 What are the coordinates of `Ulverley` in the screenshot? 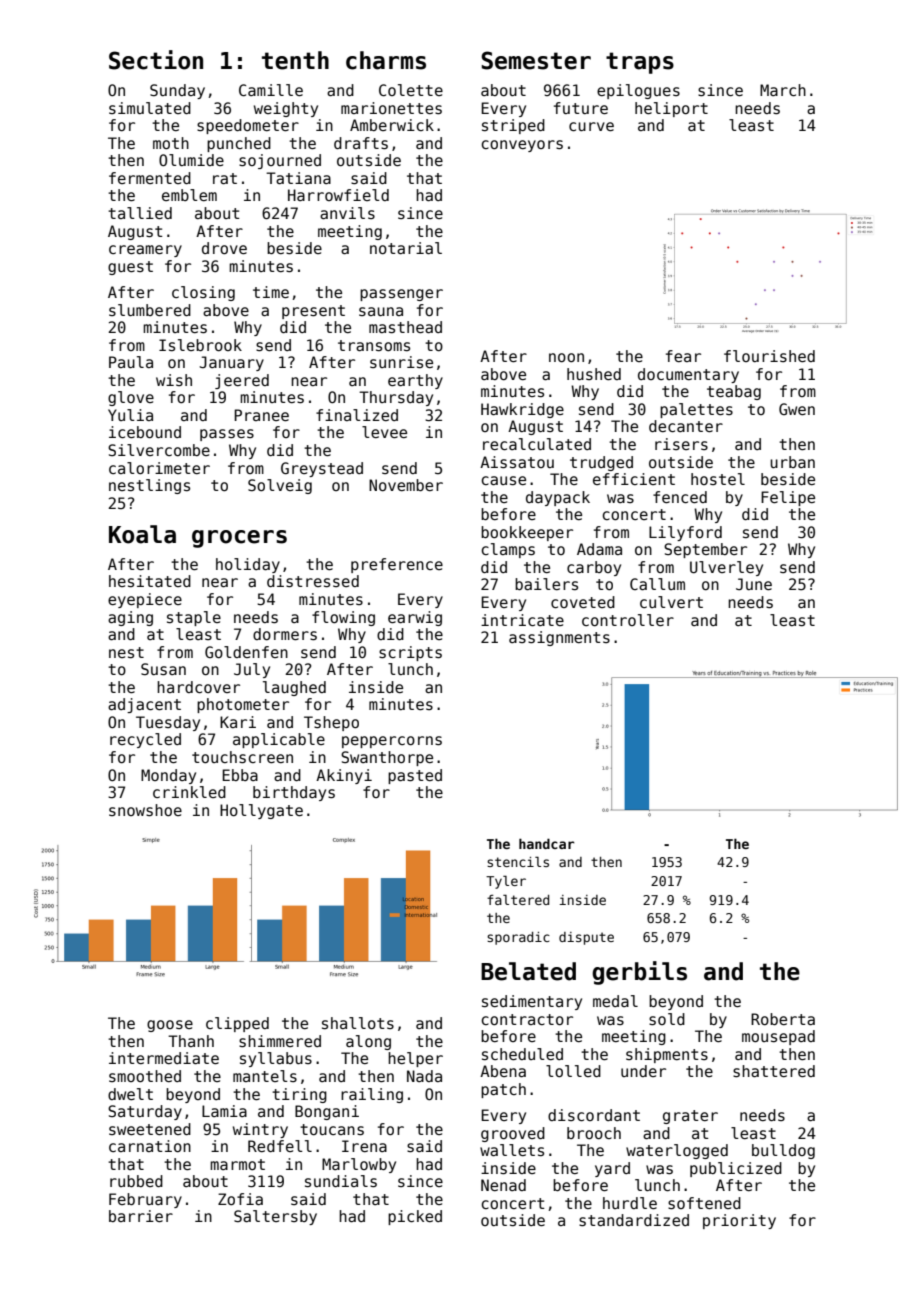 It's located at (726, 568).
